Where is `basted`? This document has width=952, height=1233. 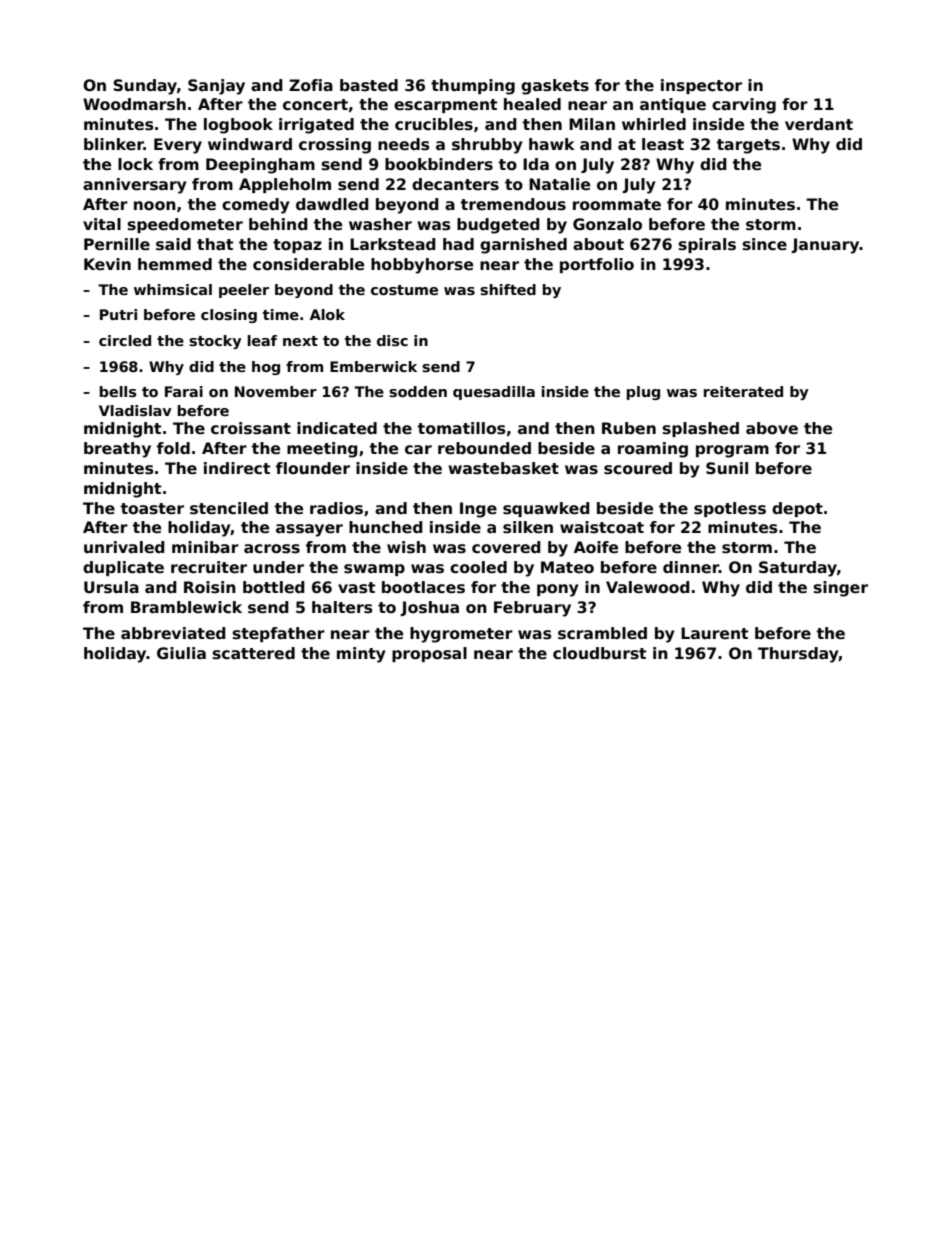 basted is located at coordinates (369, 85).
